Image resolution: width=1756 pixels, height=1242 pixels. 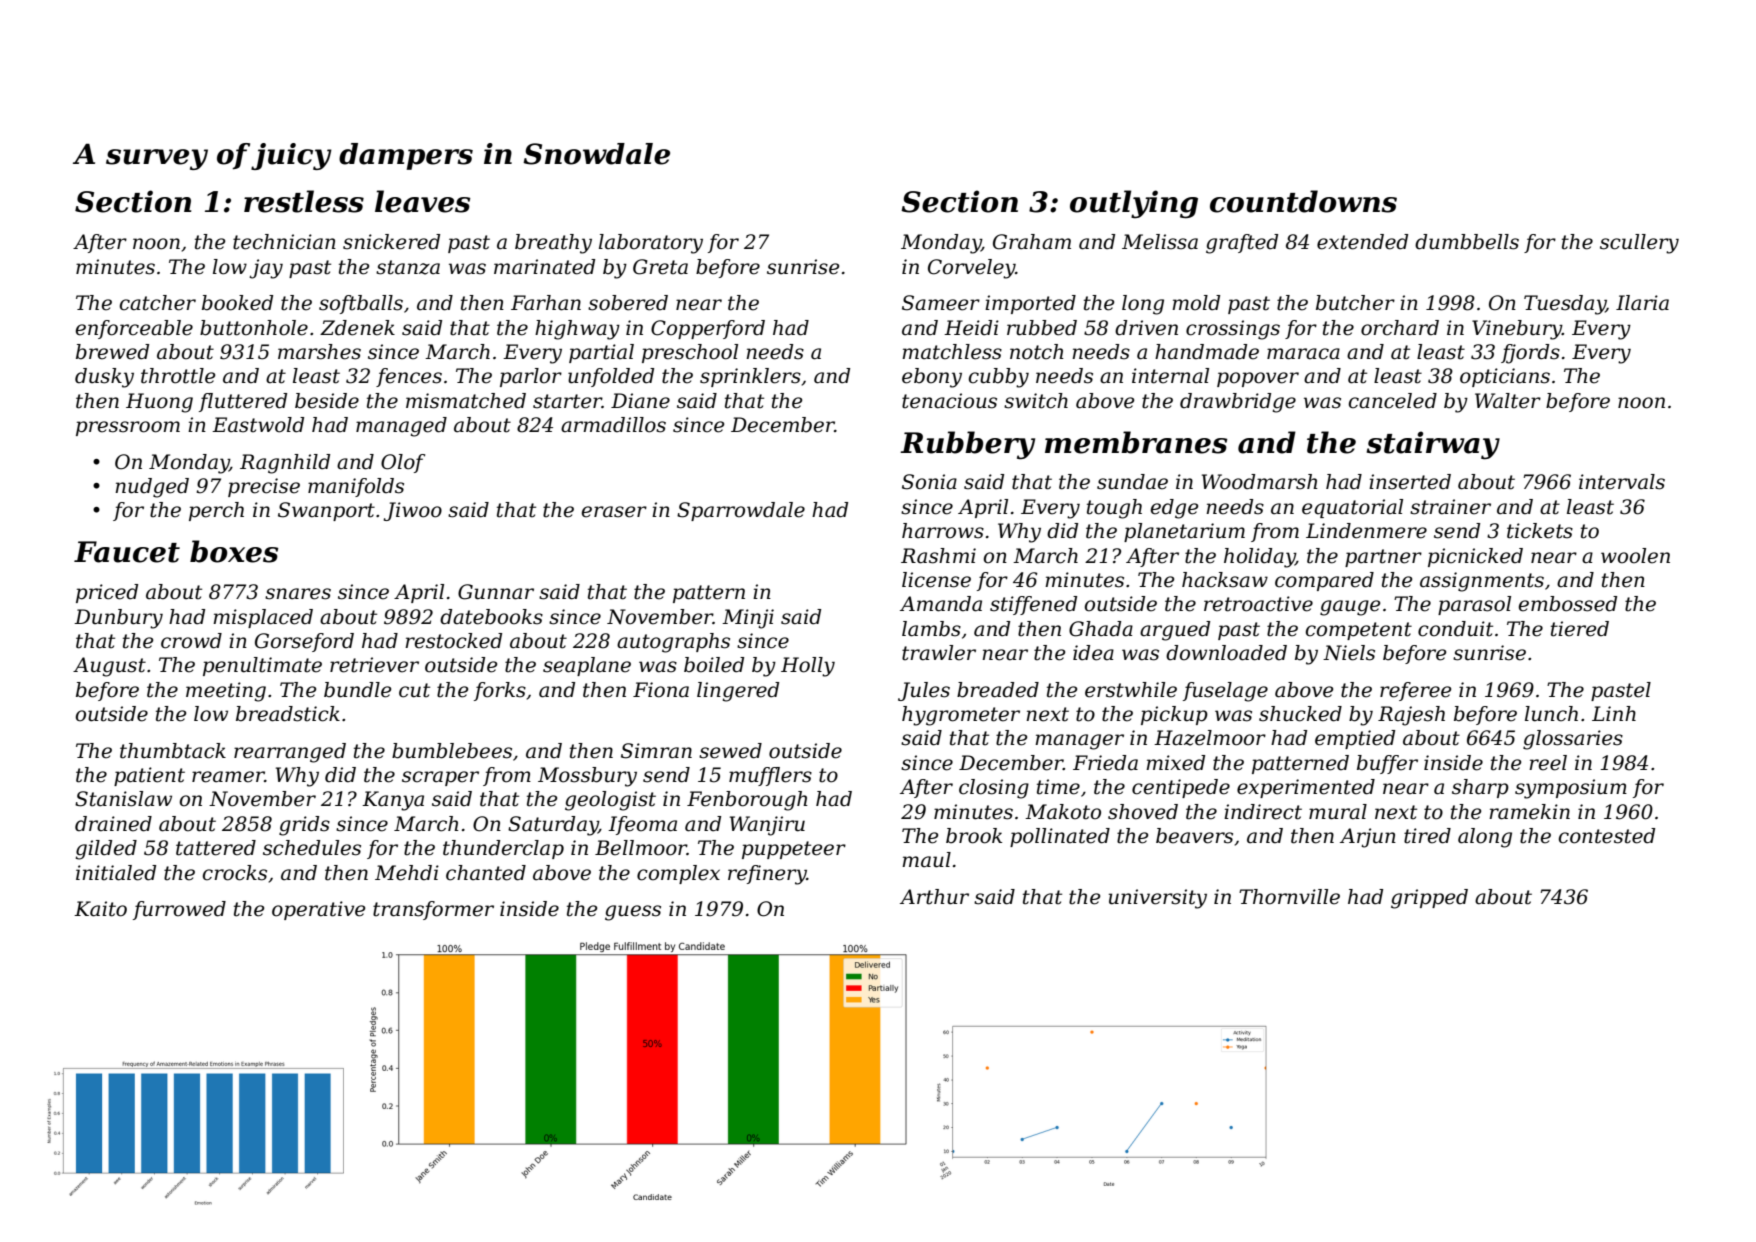 What do you see at coordinates (1158, 899) in the screenshot?
I see `university` at bounding box center [1158, 899].
